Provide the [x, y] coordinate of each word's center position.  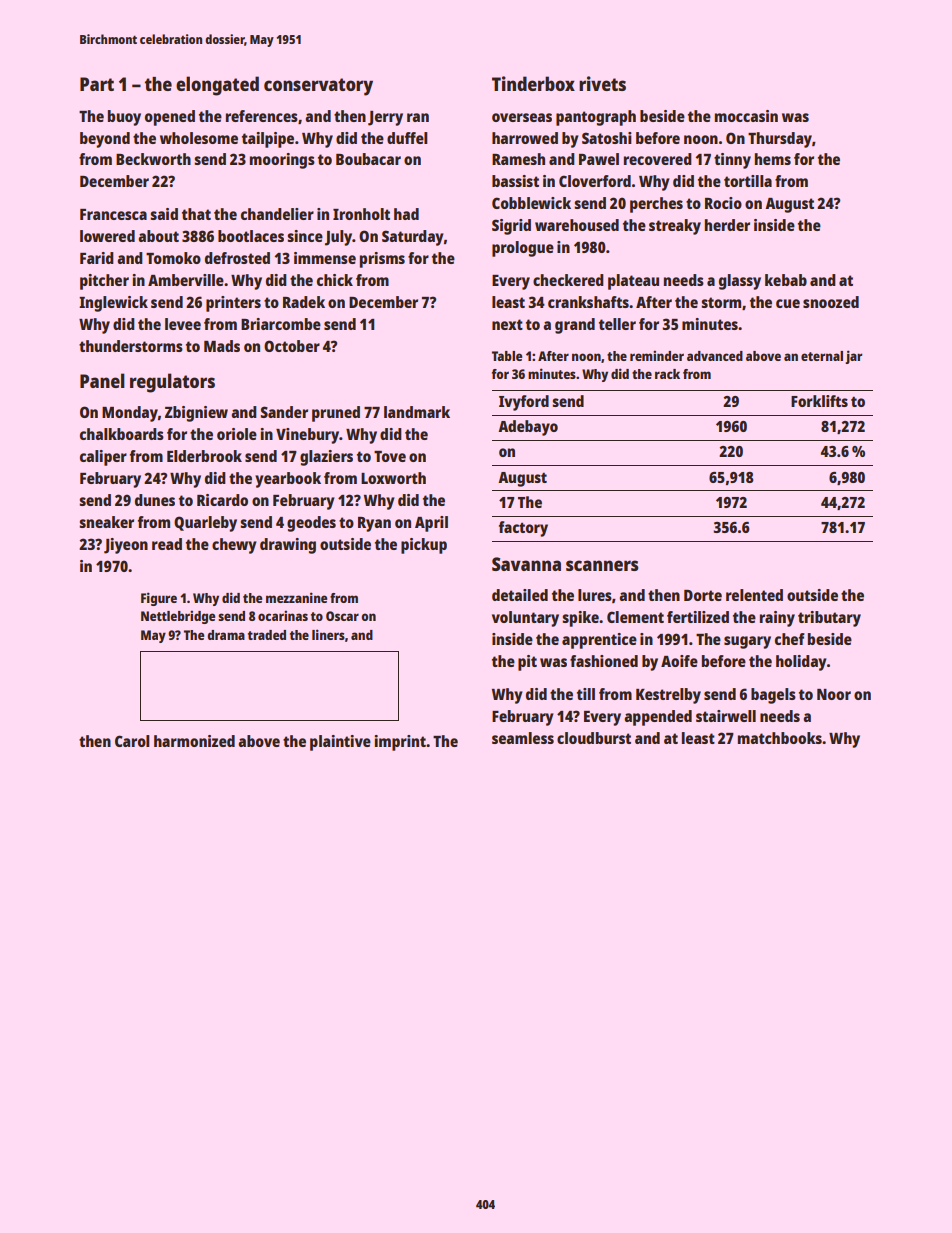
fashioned [604, 661]
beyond [105, 140]
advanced [715, 356]
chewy [234, 546]
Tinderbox [533, 83]
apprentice [599, 641]
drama [226, 635]
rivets [602, 83]
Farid [97, 258]
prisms [382, 260]
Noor [834, 694]
